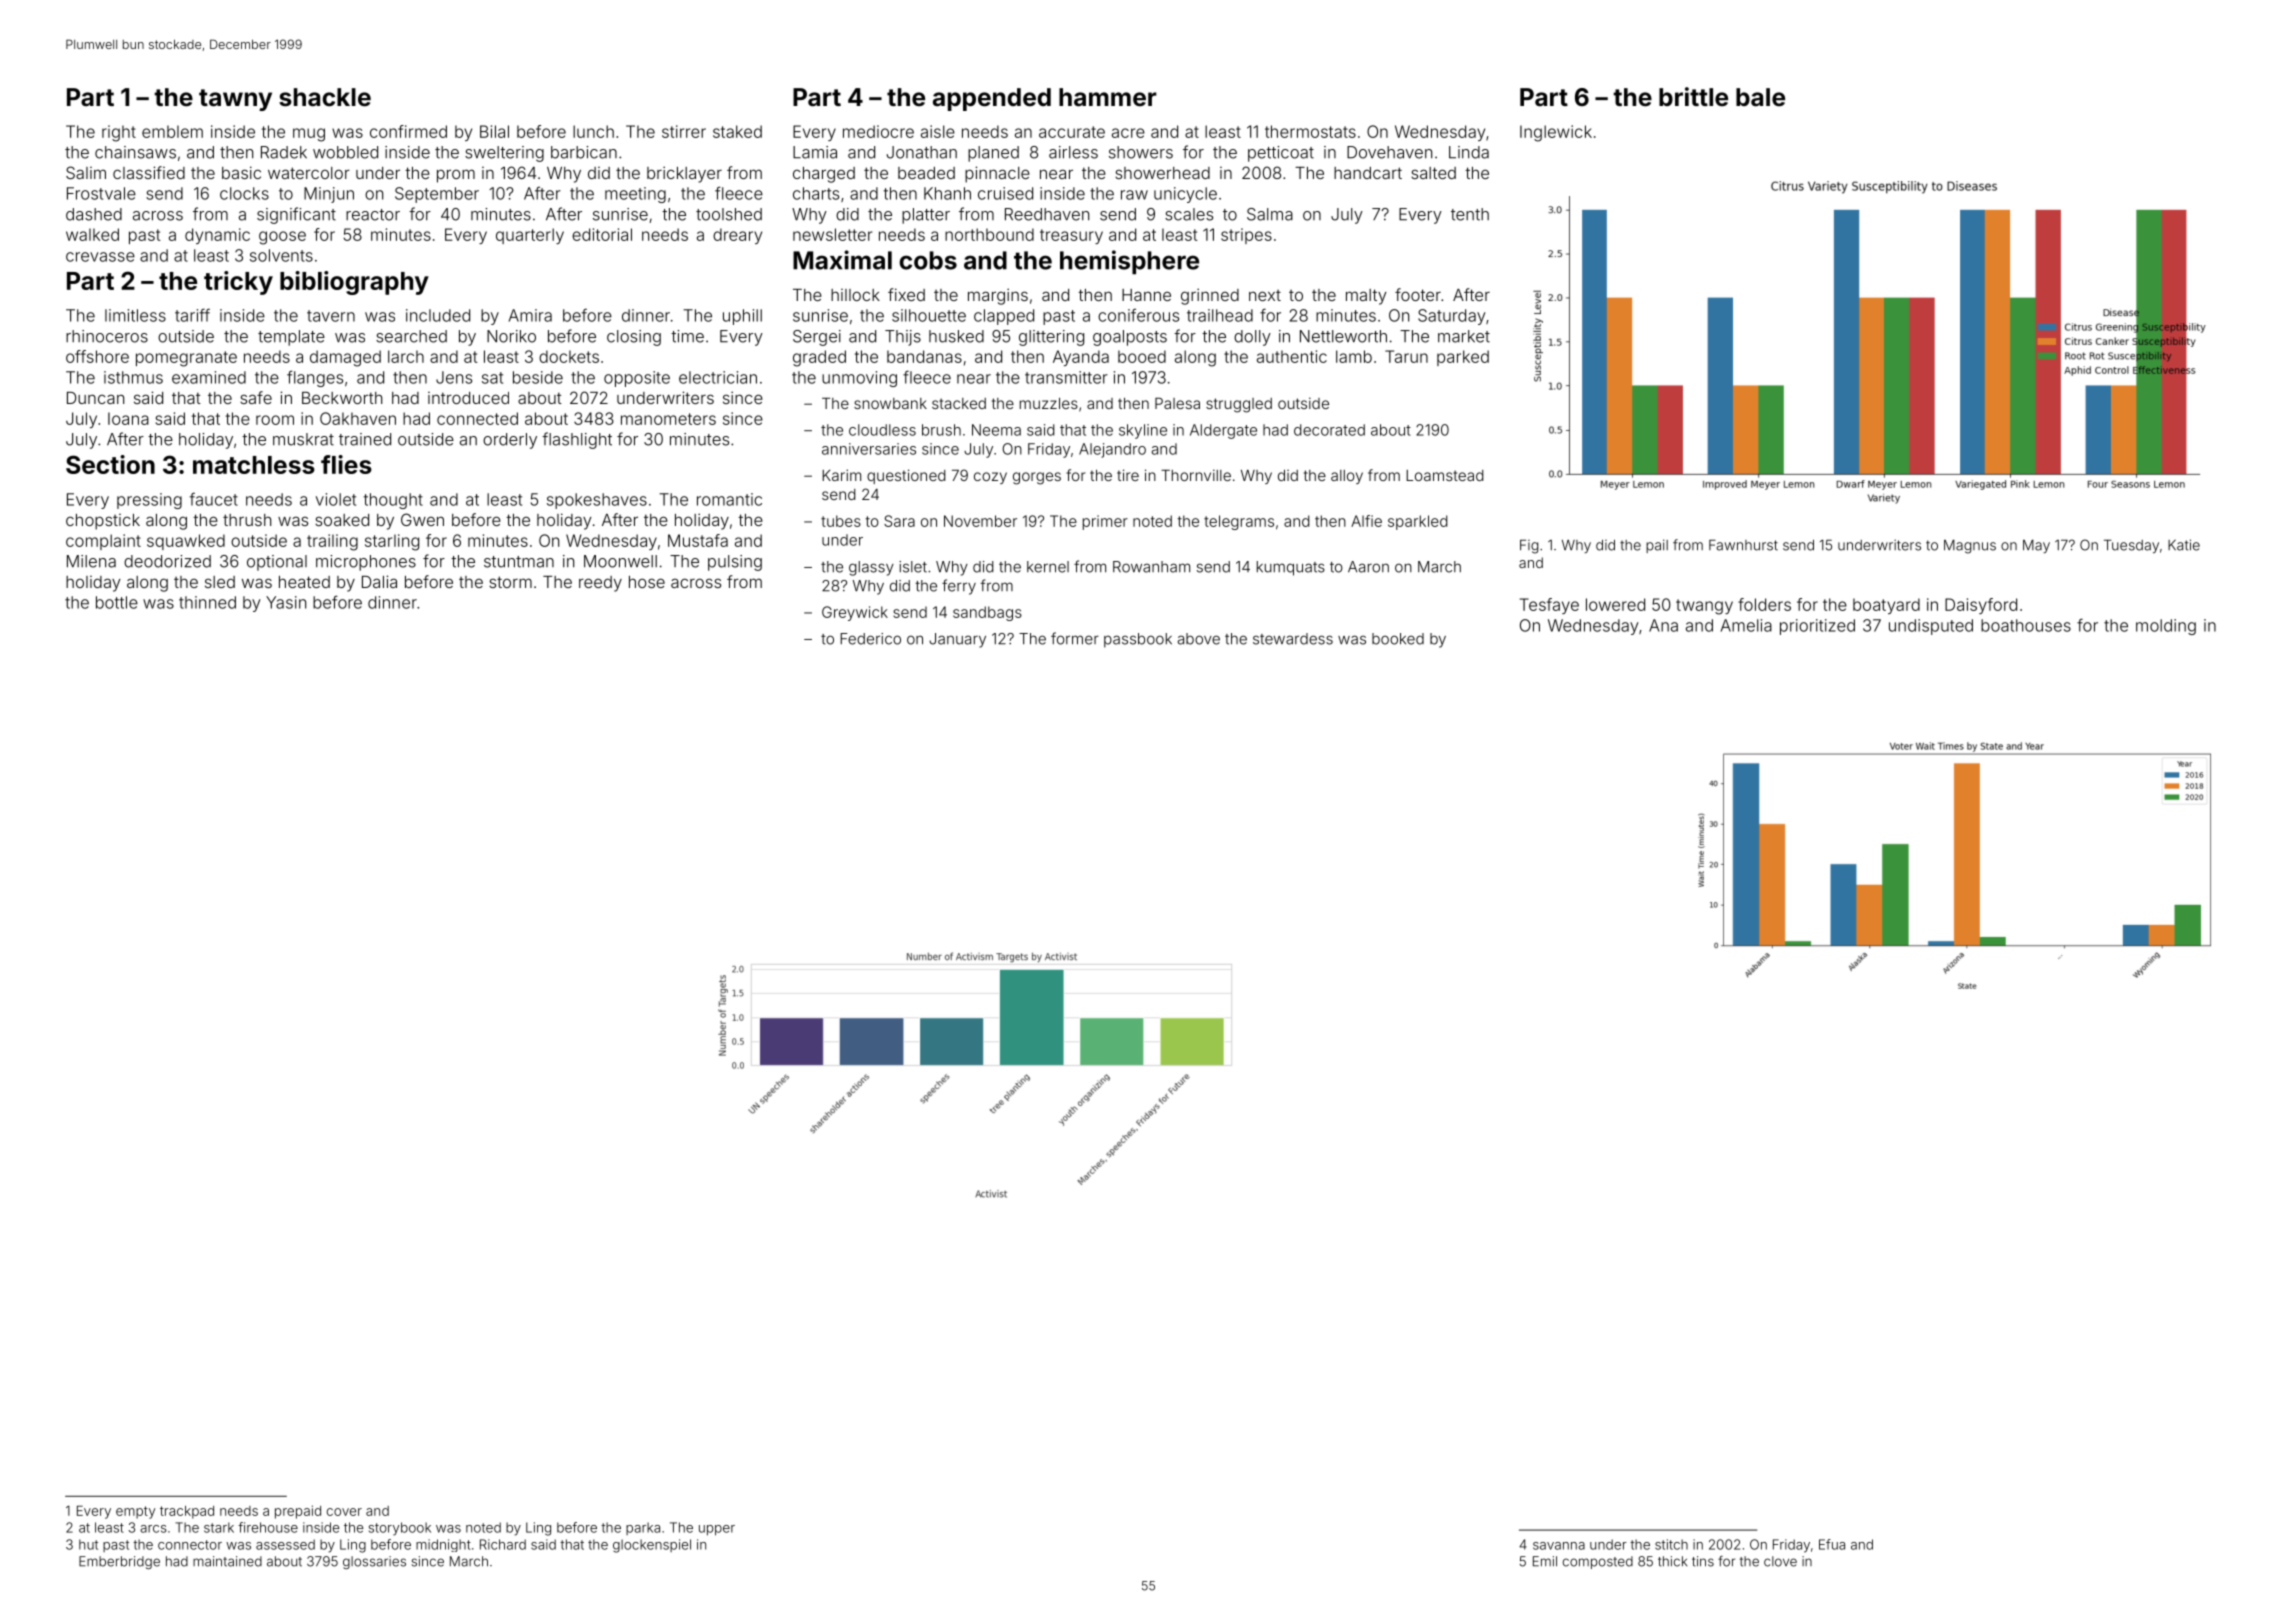 This screenshot has width=2282, height=1614. I want to click on bale, so click(1760, 97).
